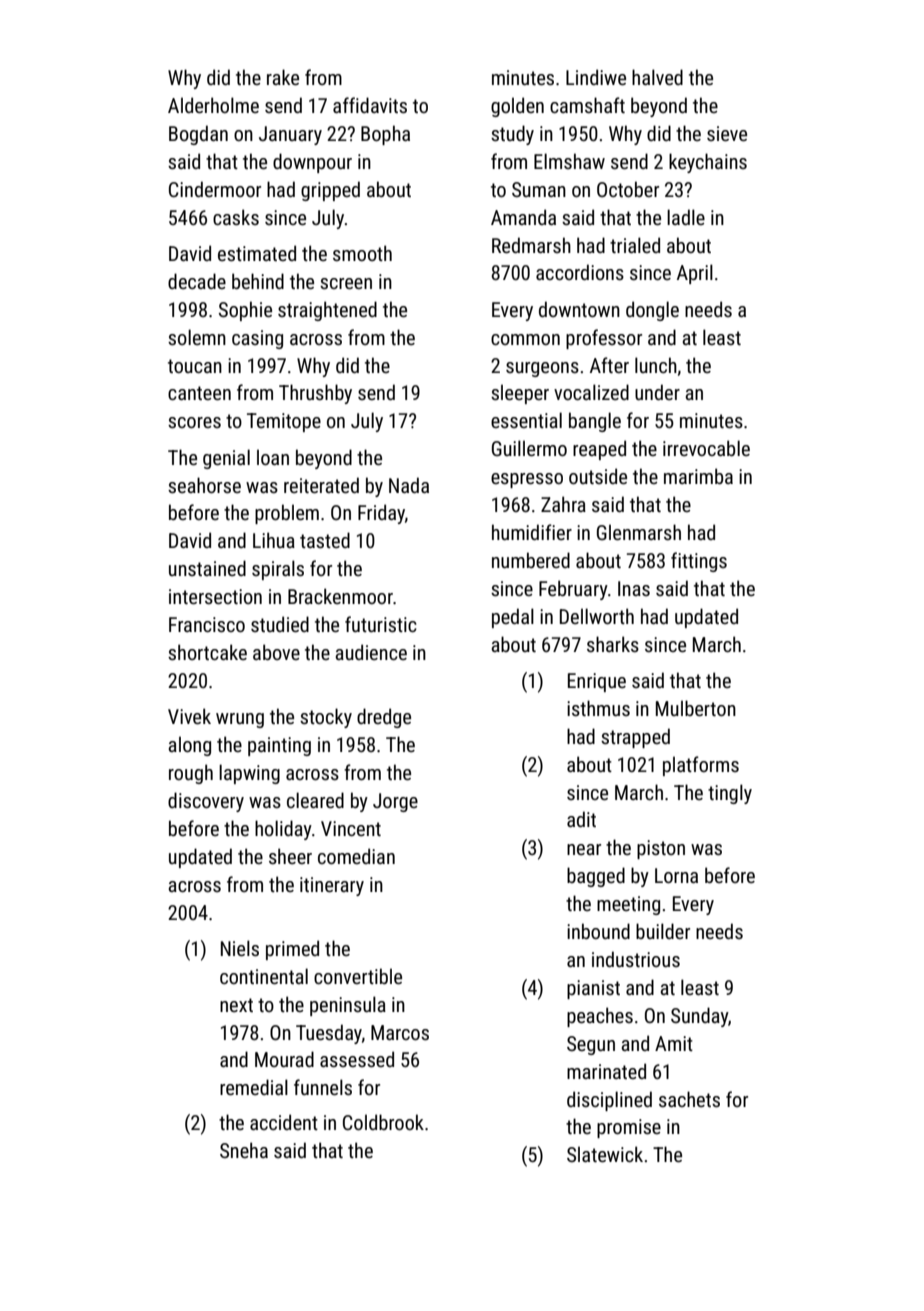 This image has width=924, height=1311. Describe the element at coordinates (727, 133) in the image. I see `sieve` at that location.
